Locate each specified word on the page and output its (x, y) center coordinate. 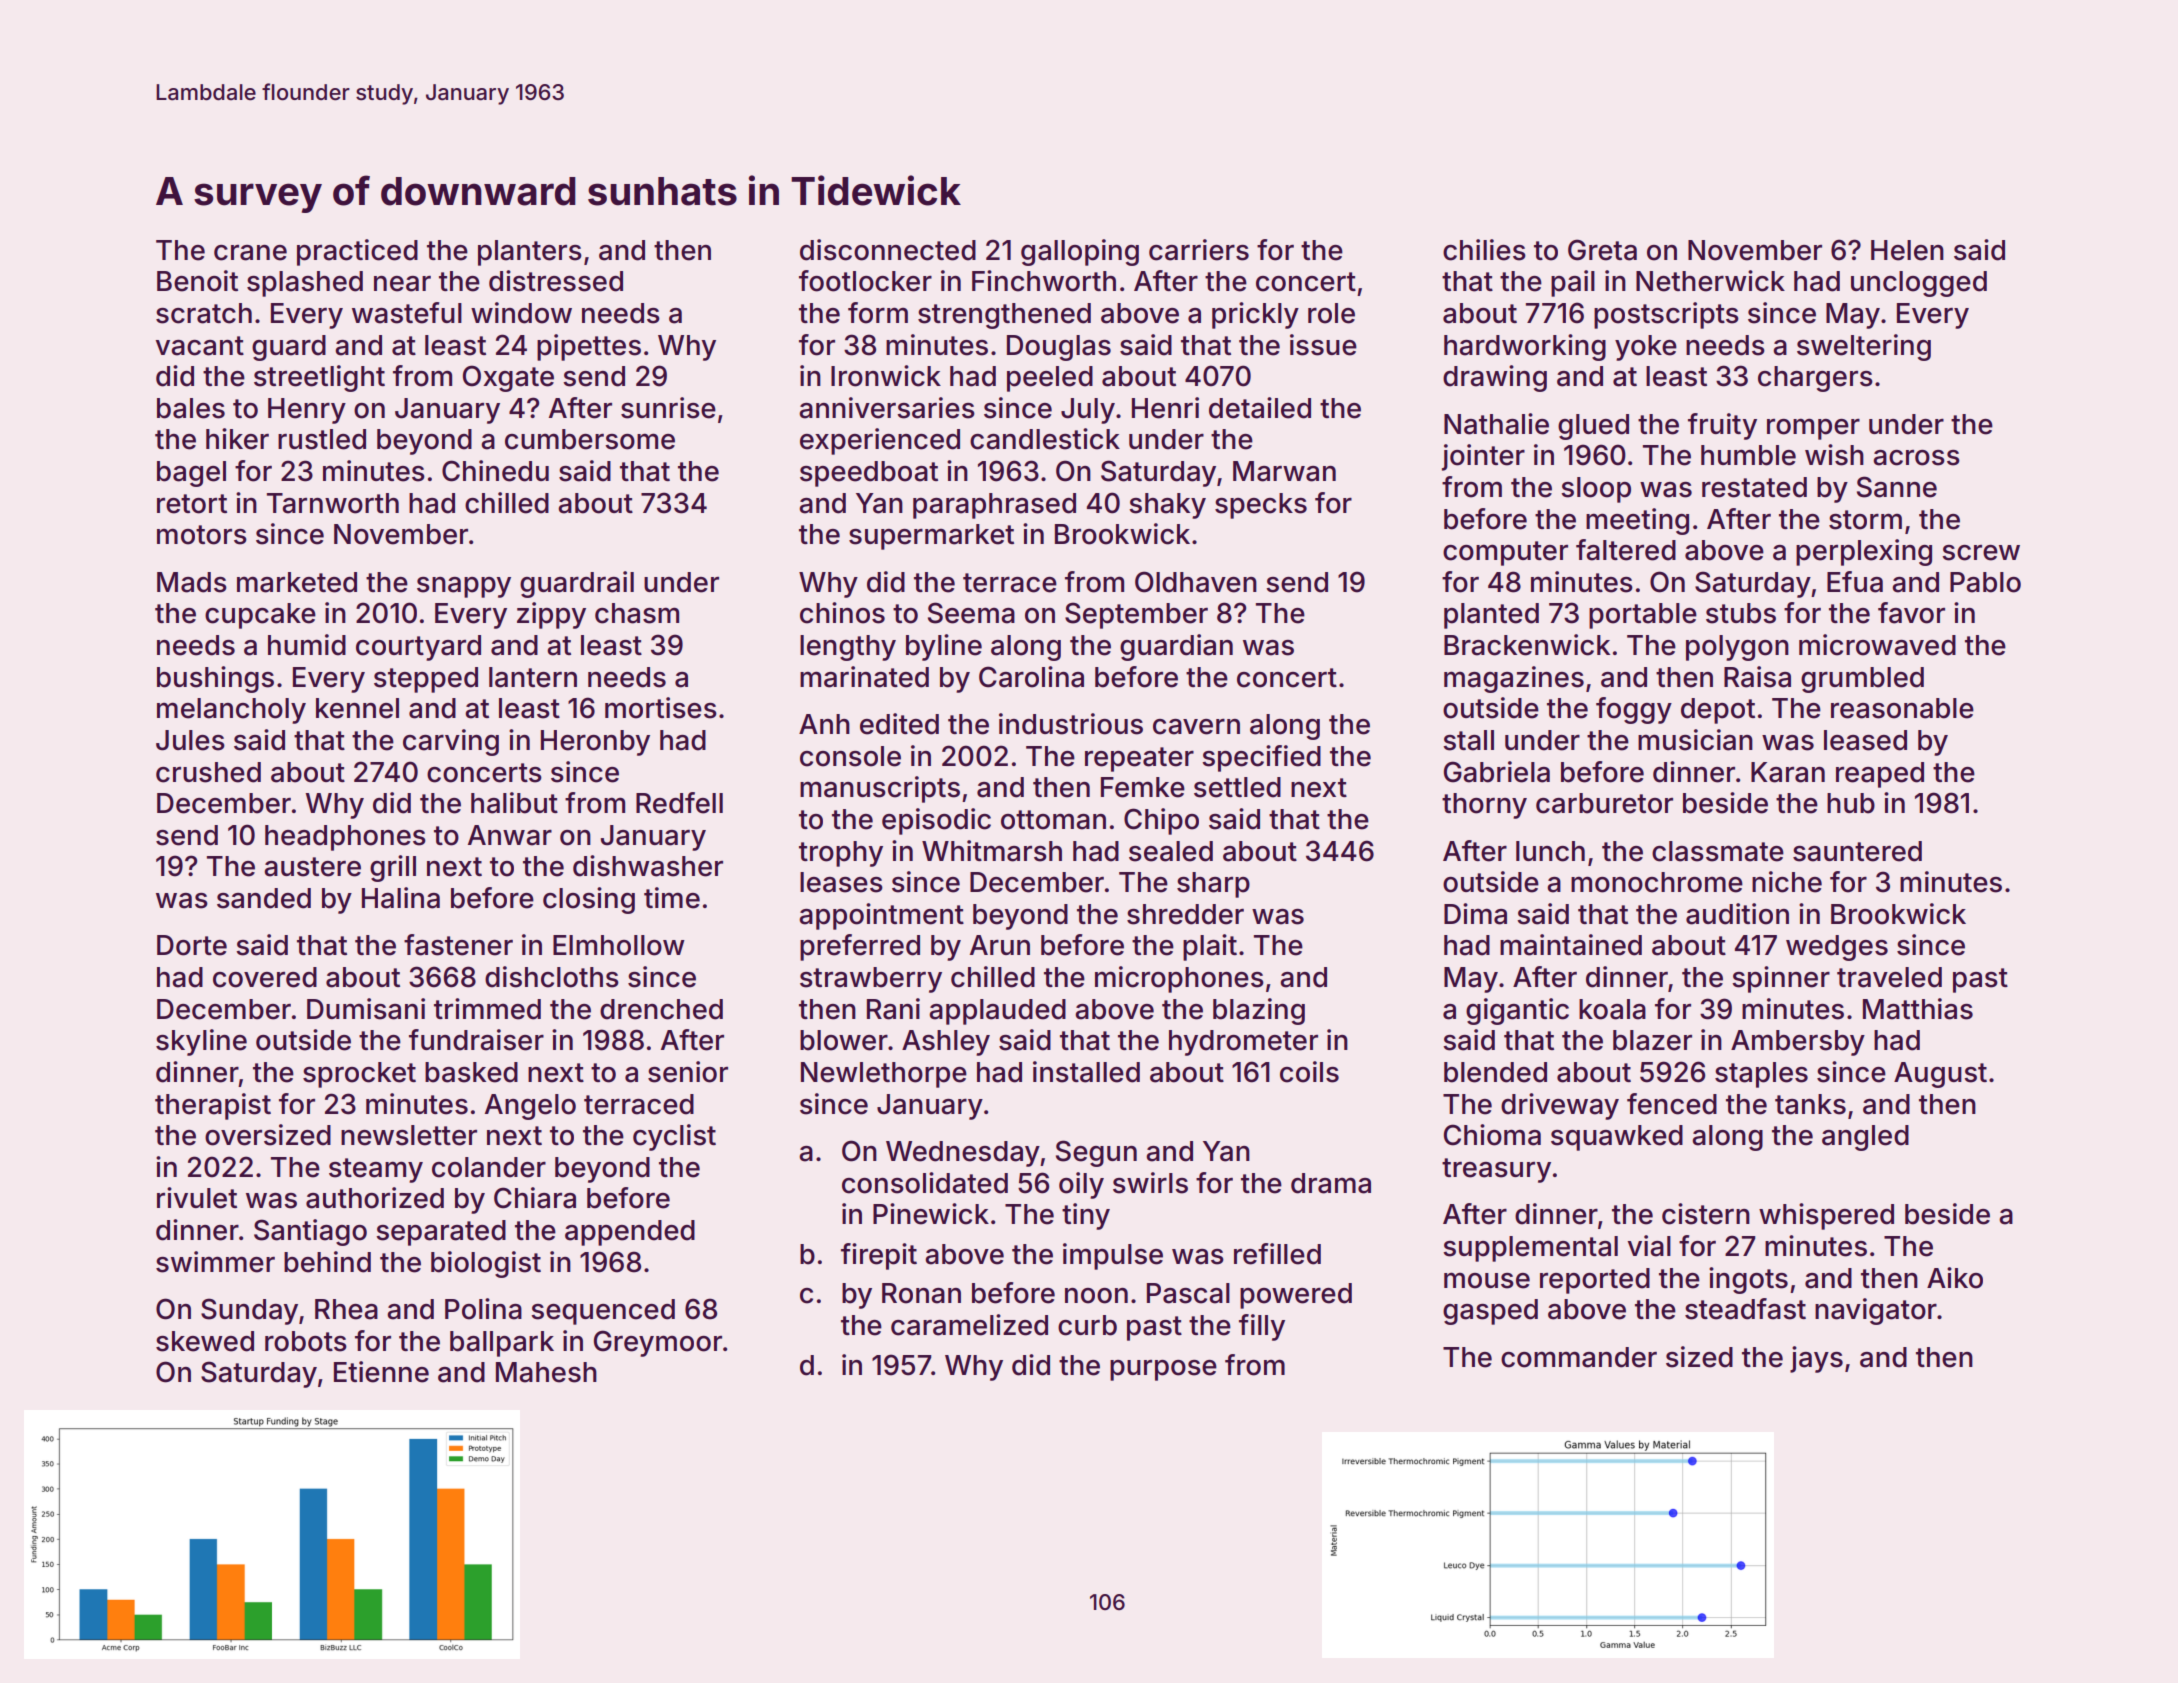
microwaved (1877, 645)
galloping (1080, 252)
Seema (971, 613)
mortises (661, 708)
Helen (1907, 250)
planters (530, 253)
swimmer (215, 1262)
